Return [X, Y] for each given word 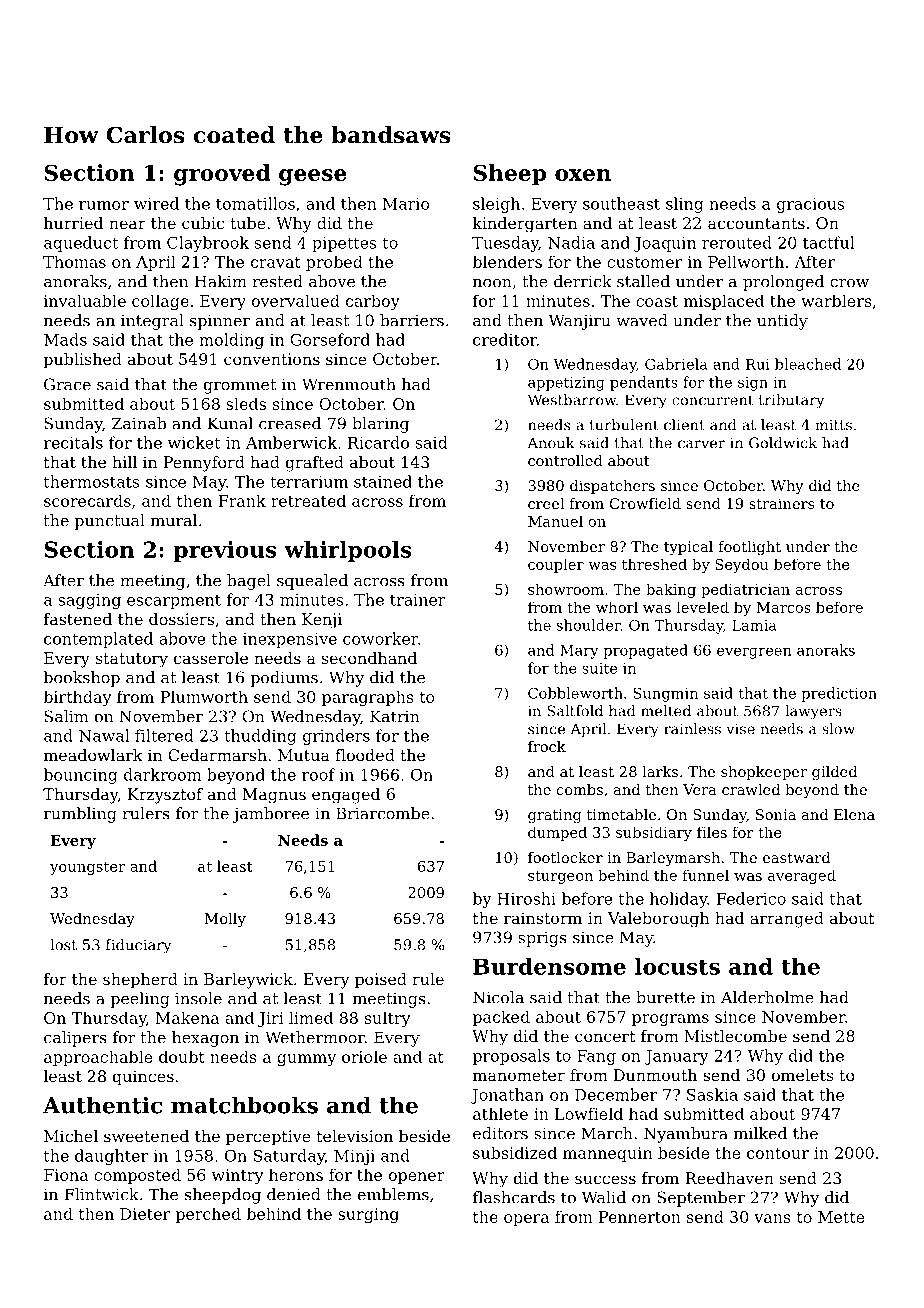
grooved [222, 175]
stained [383, 481]
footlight [749, 548]
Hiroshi [526, 898]
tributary [791, 401]
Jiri [271, 1019]
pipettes [344, 244]
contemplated [98, 640]
